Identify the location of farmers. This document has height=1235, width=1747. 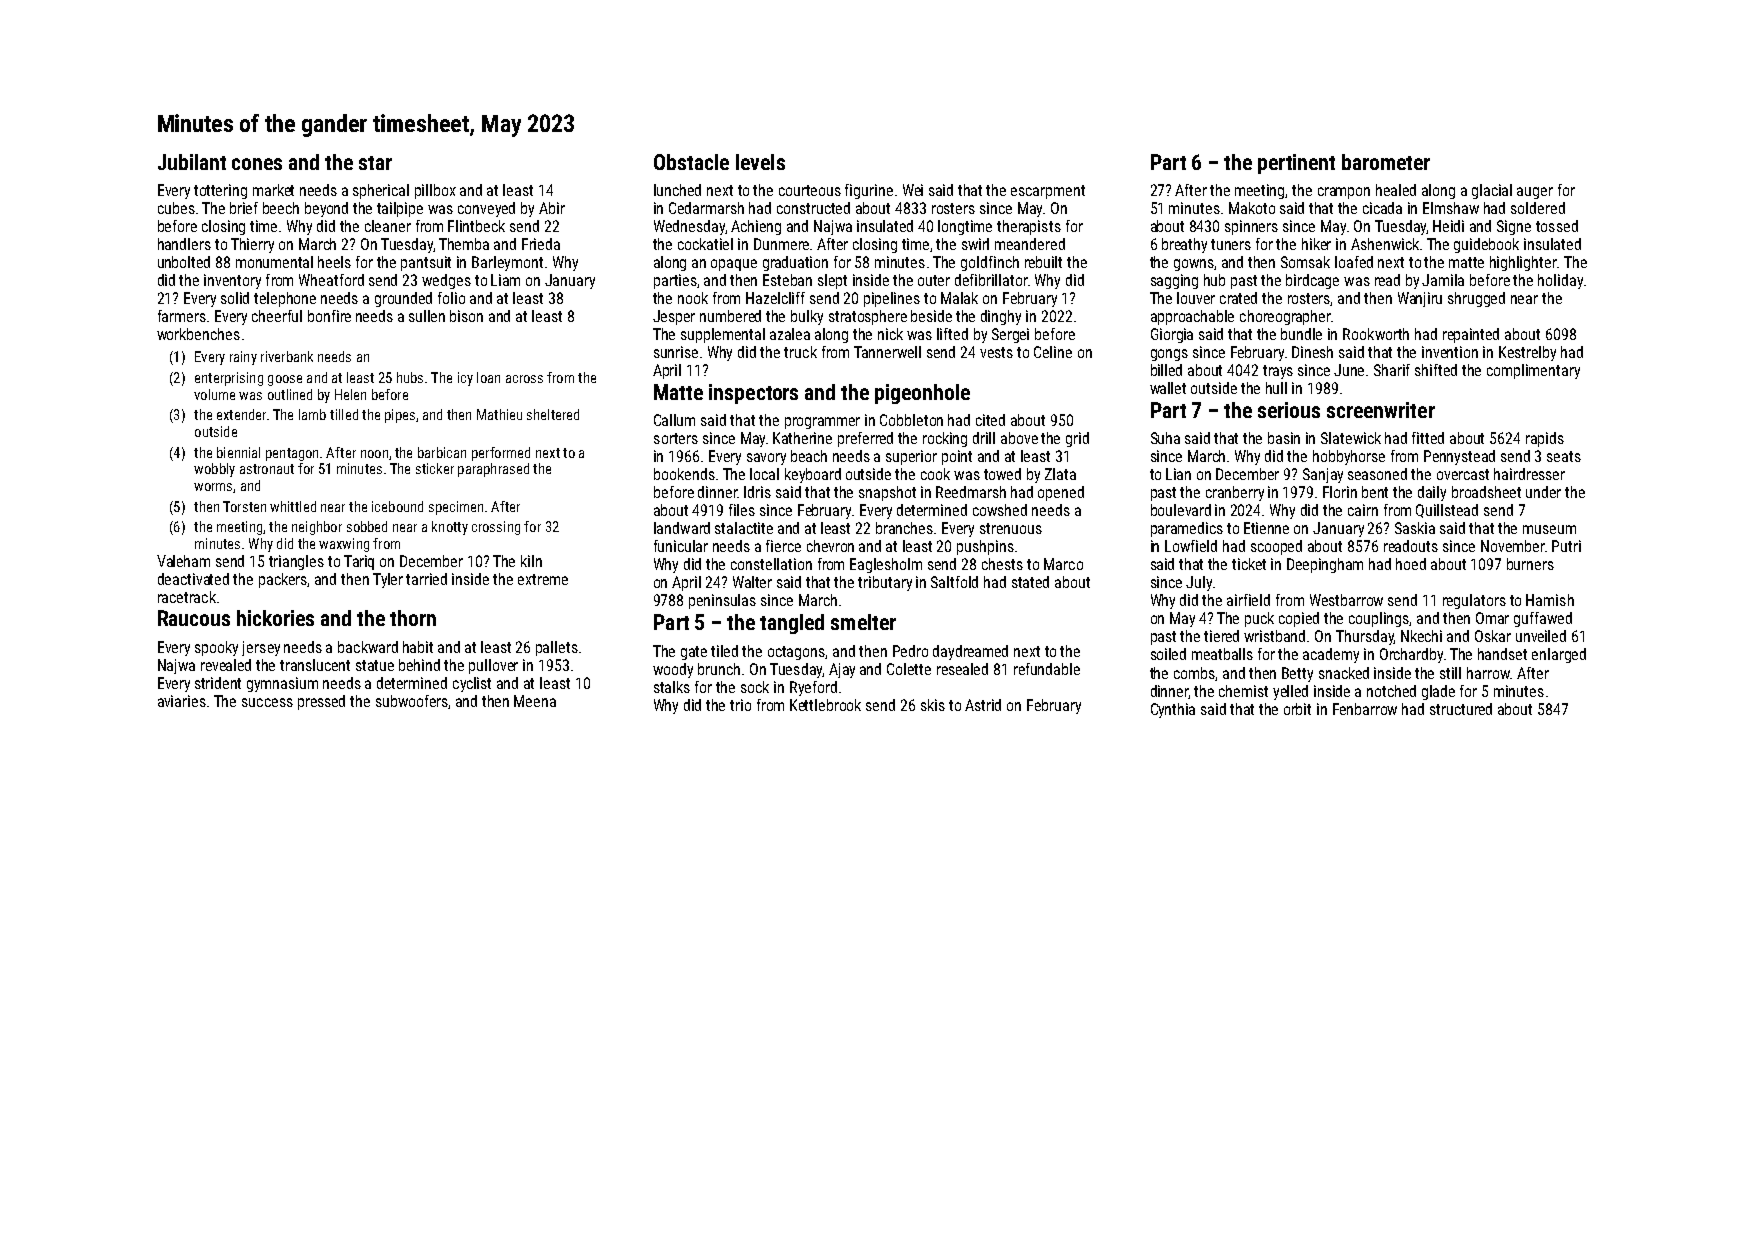
(182, 316).
